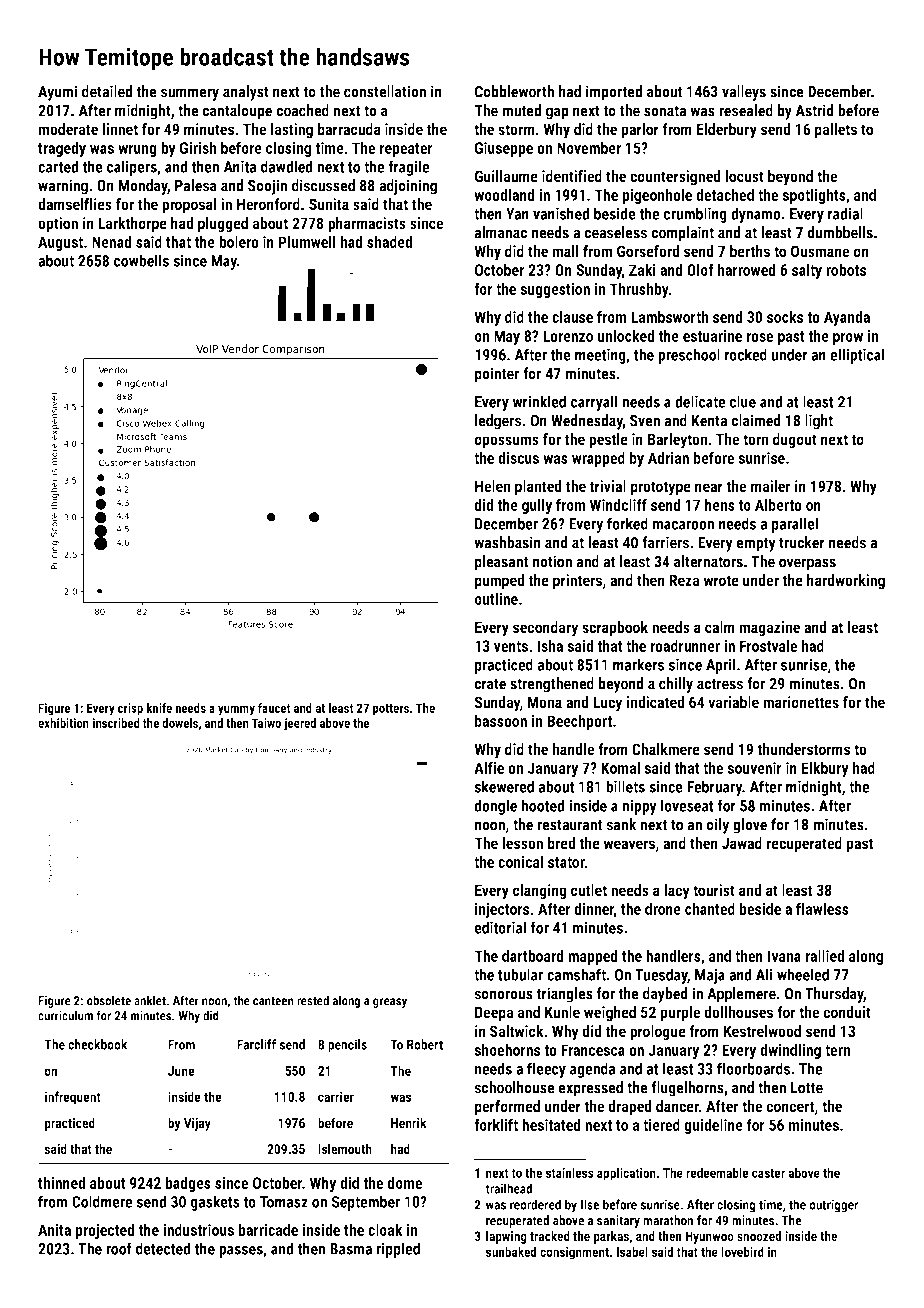 This screenshot has height=1308, width=924. Describe the element at coordinates (391, 710) in the screenshot. I see `potters` at that location.
